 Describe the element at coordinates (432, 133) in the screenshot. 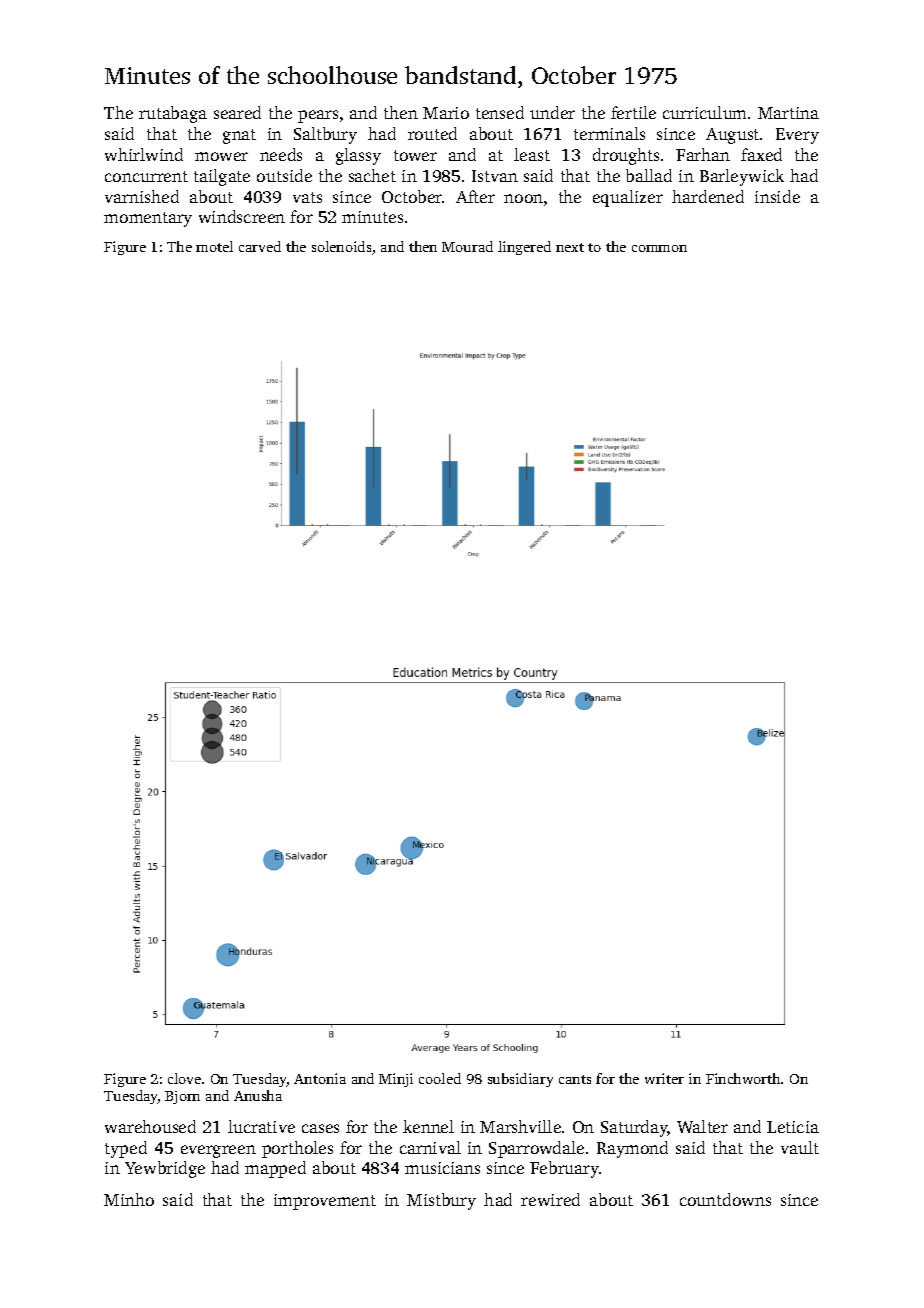

I see `routed` at that location.
